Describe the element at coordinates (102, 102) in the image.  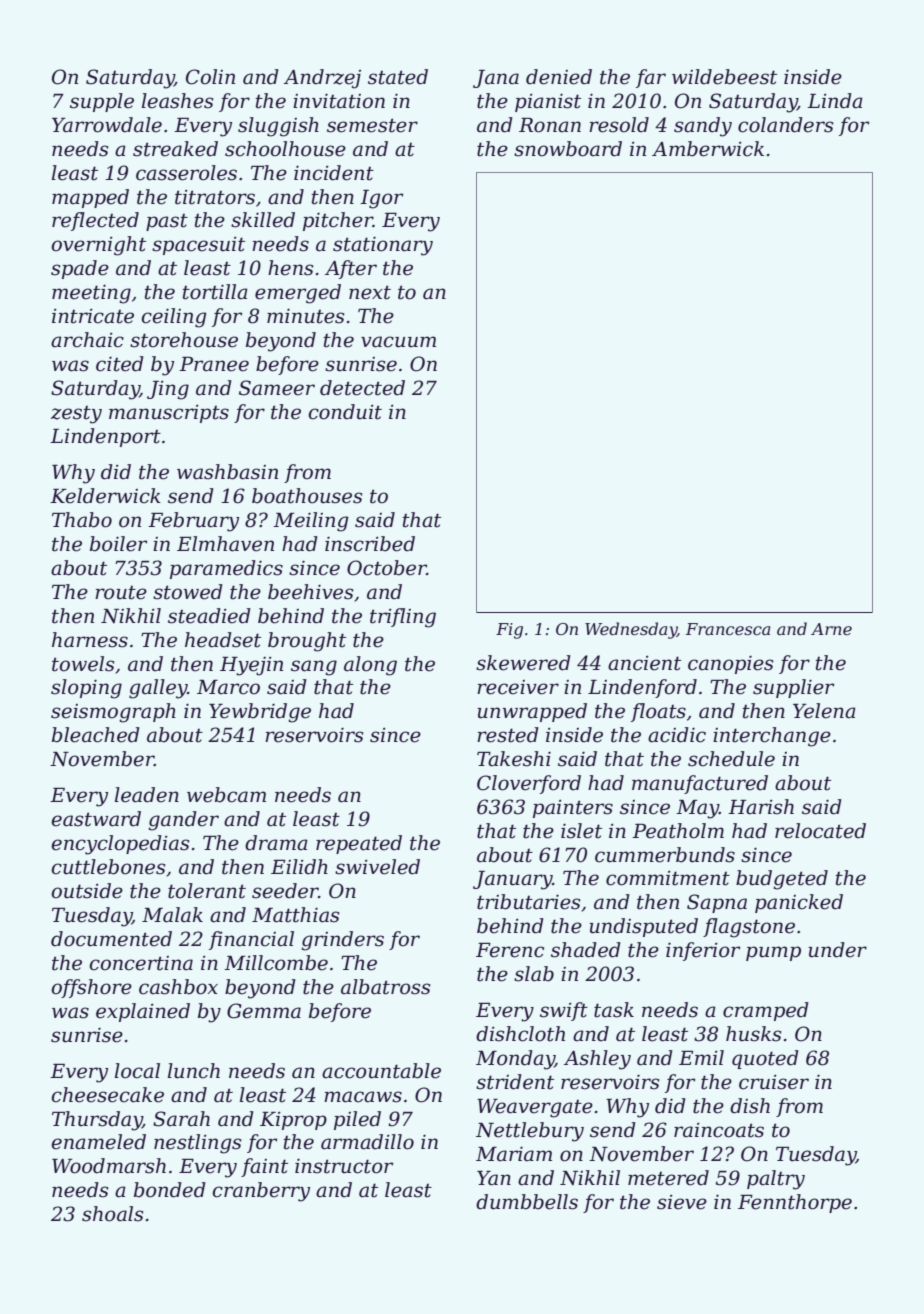
I see `supple` at that location.
